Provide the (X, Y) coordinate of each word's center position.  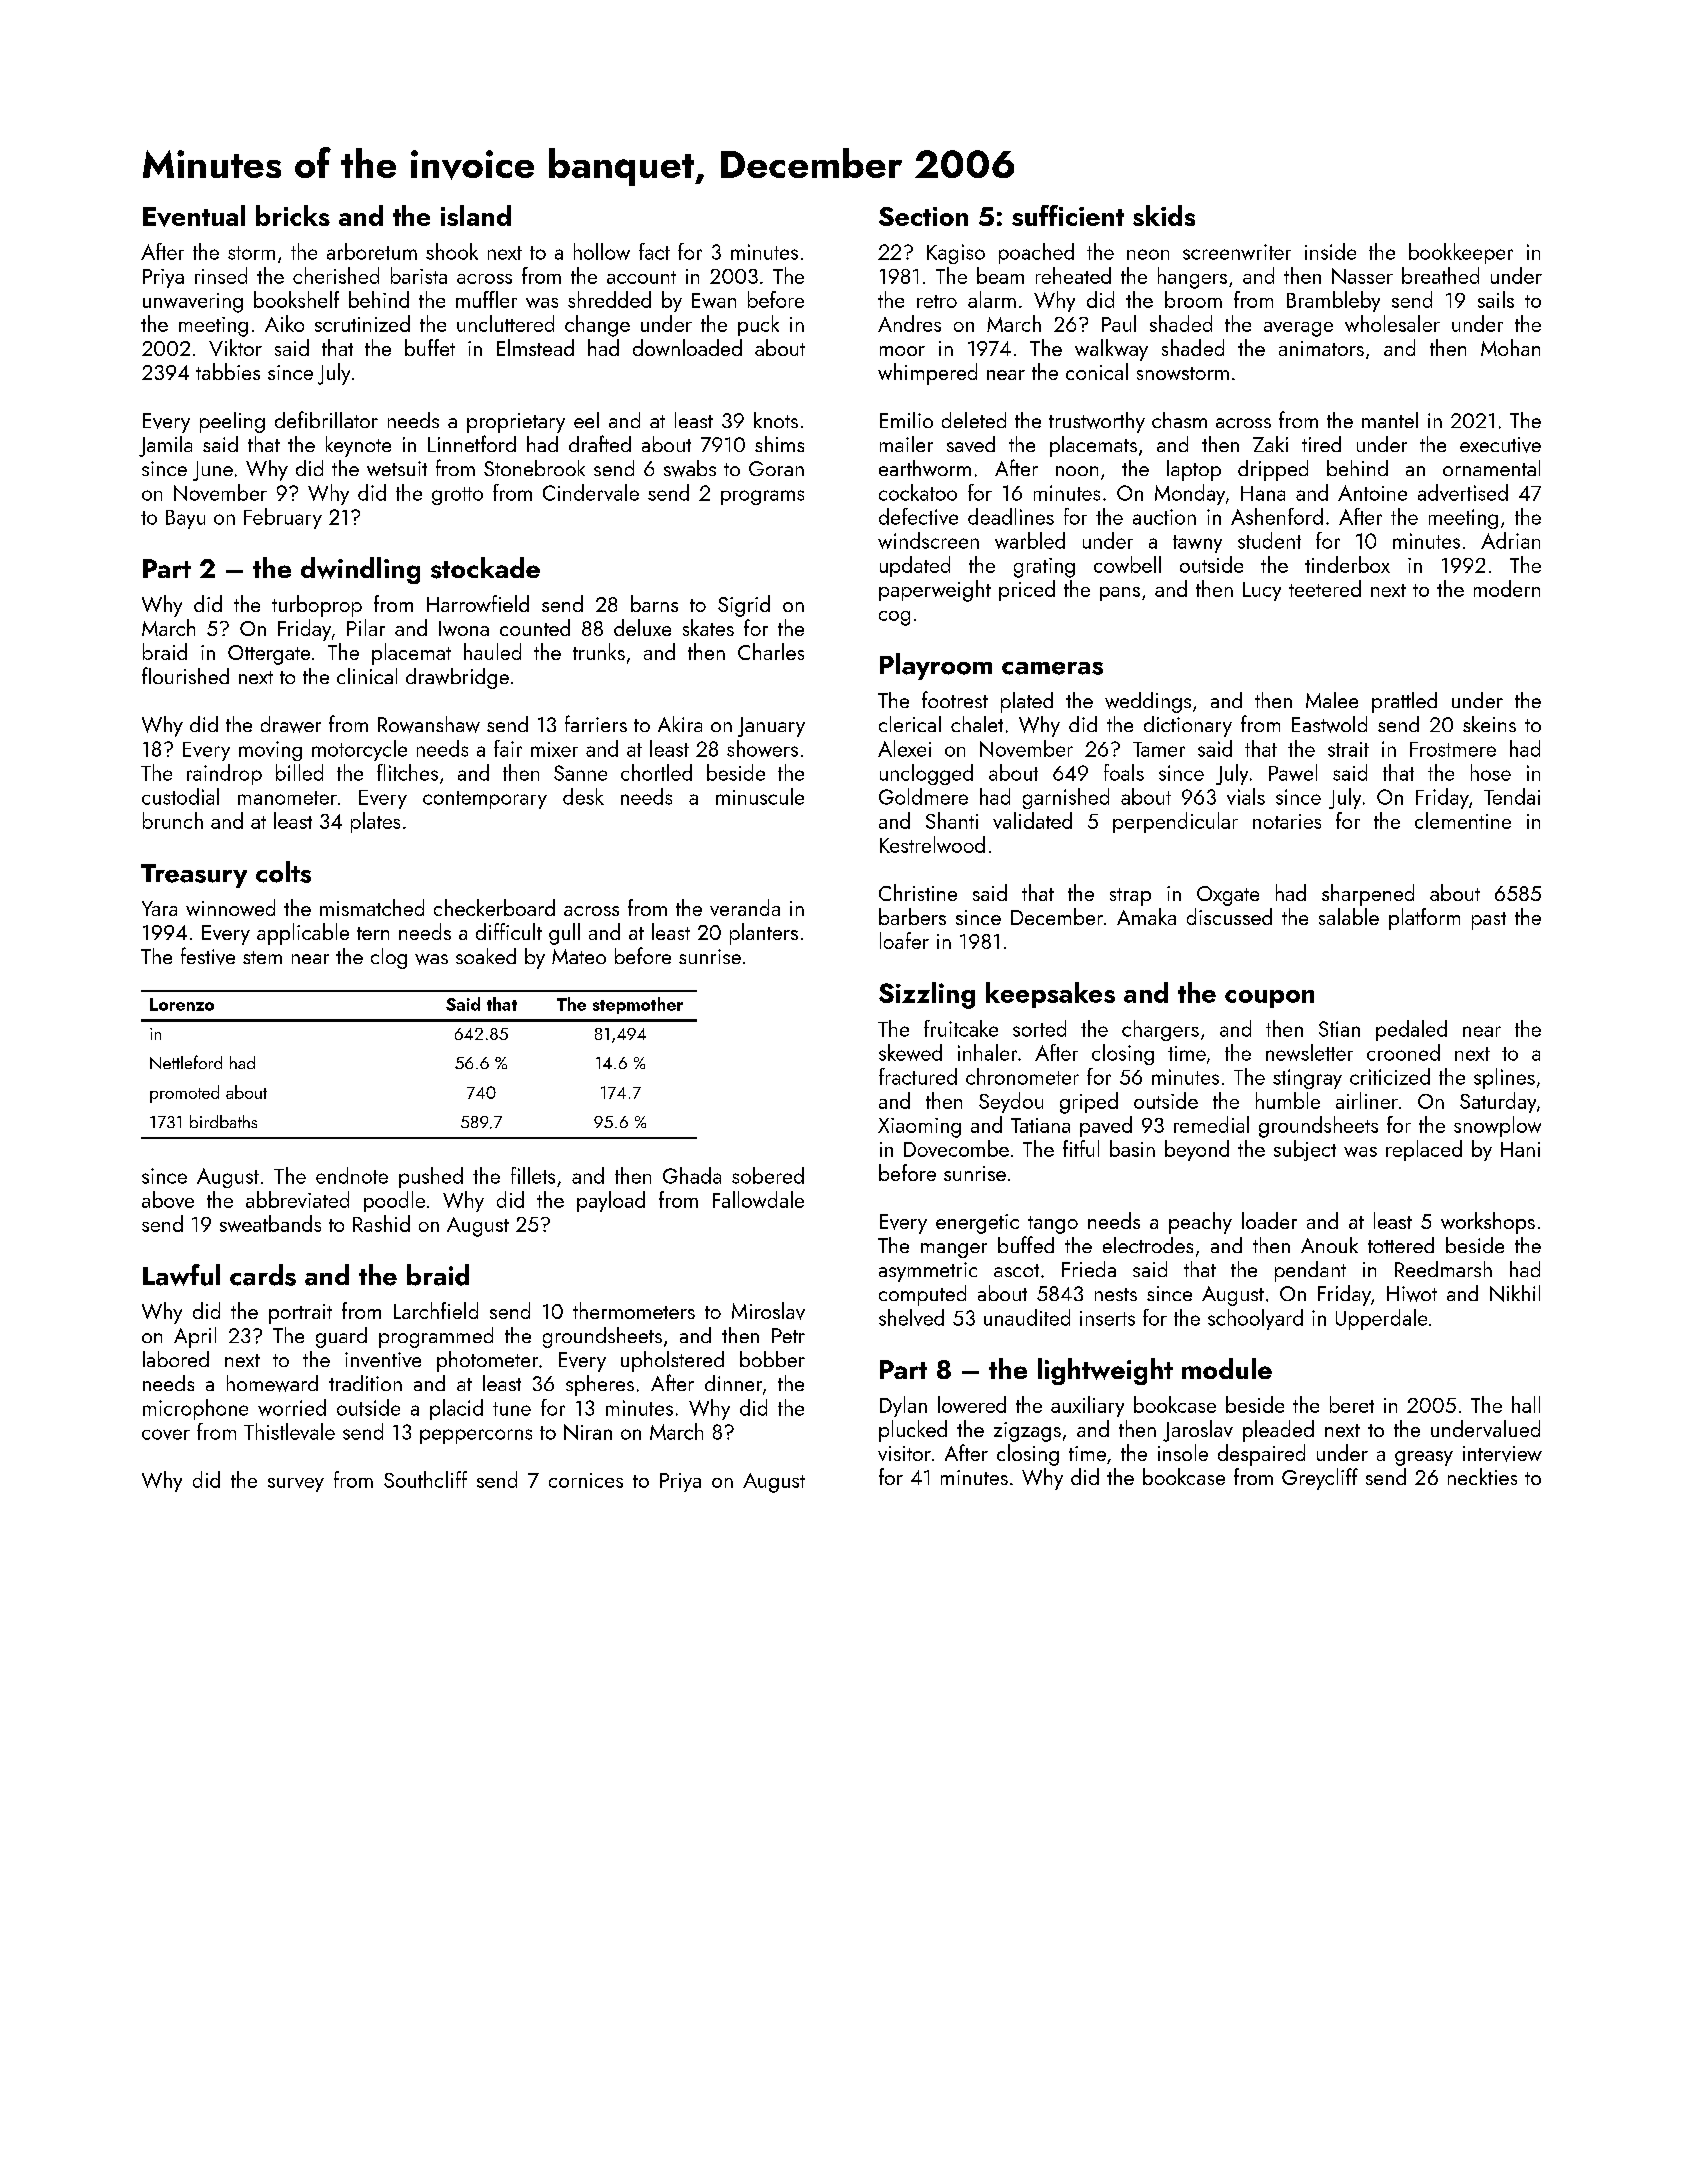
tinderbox (1347, 564)
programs (762, 497)
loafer (904, 940)
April (195, 1337)
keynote (358, 446)
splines (1504, 1078)
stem (262, 957)
